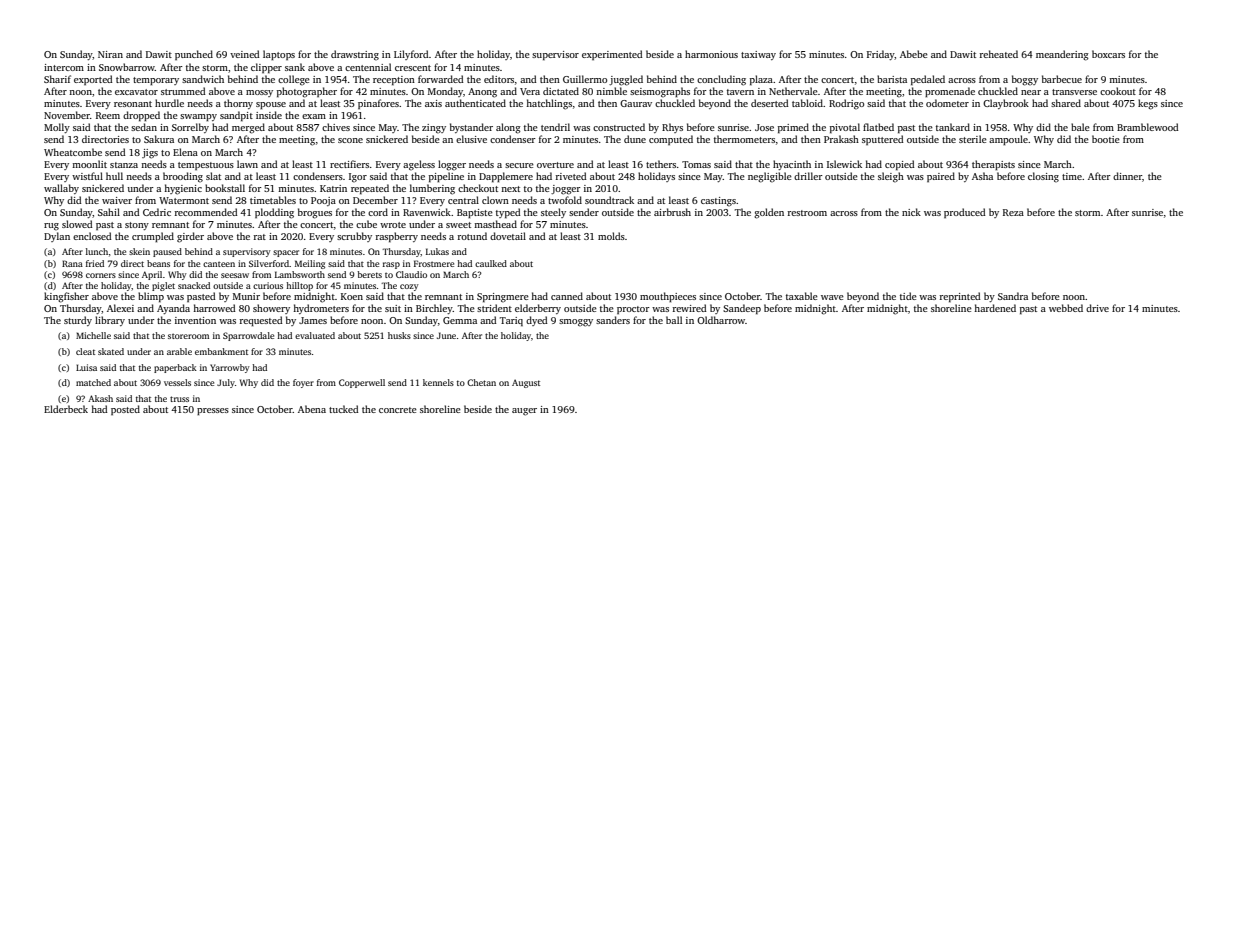 The height and width of the image is (952, 1233). Describe the element at coordinates (914, 54) in the image. I see `Abebe` at that location.
